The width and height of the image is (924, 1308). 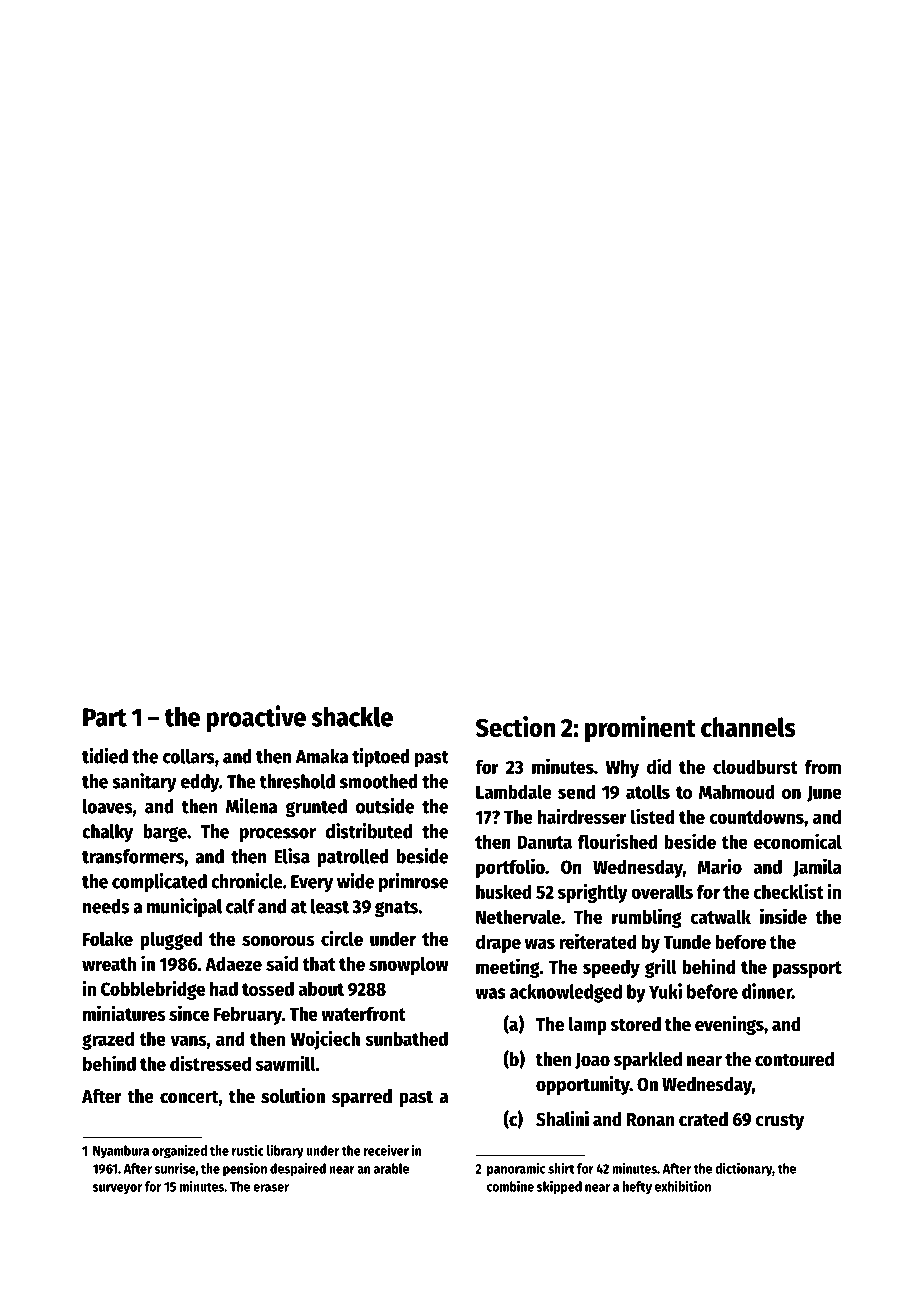 I want to click on channels, so click(x=748, y=727).
